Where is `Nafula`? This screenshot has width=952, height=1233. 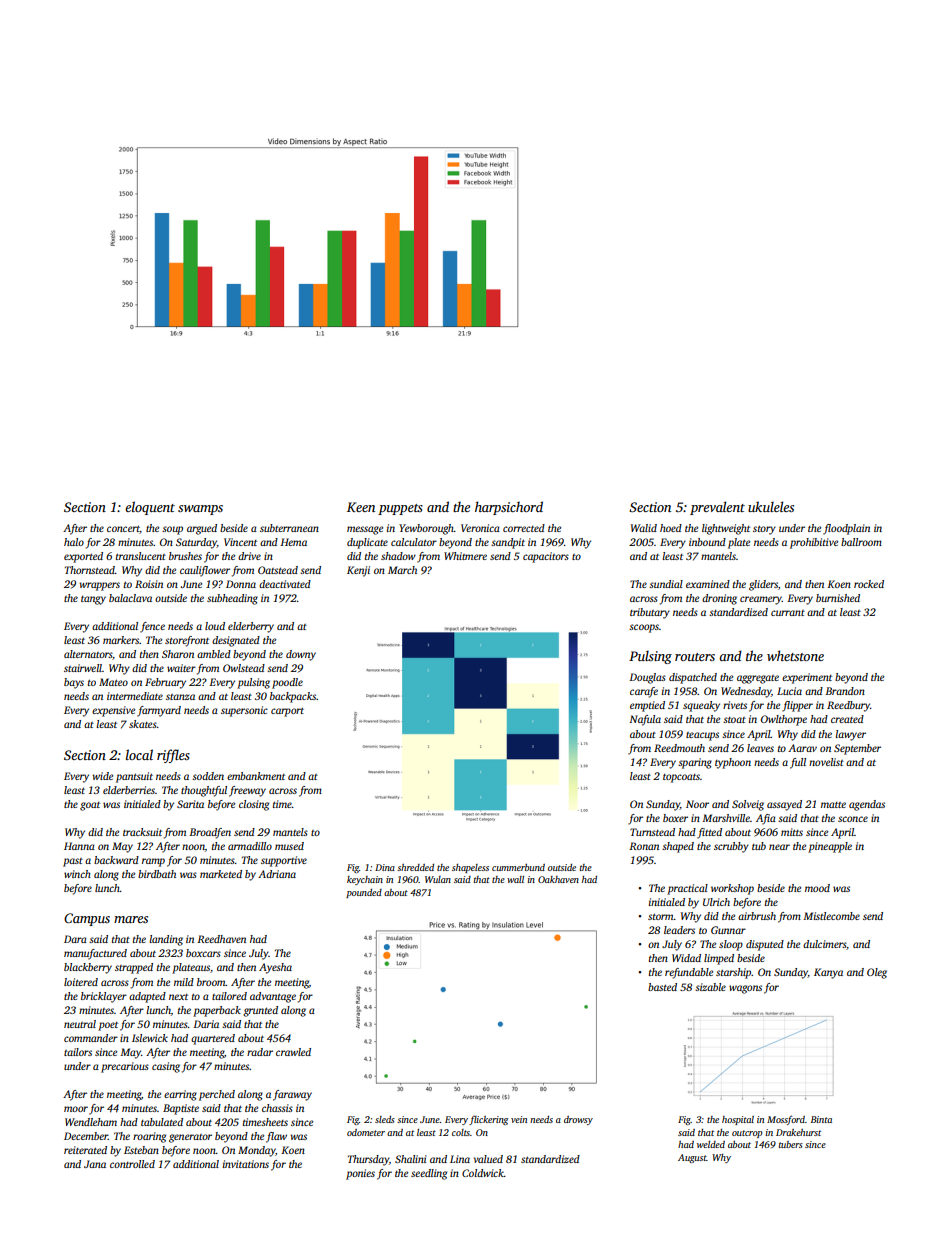 Nafula is located at coordinates (645, 720).
